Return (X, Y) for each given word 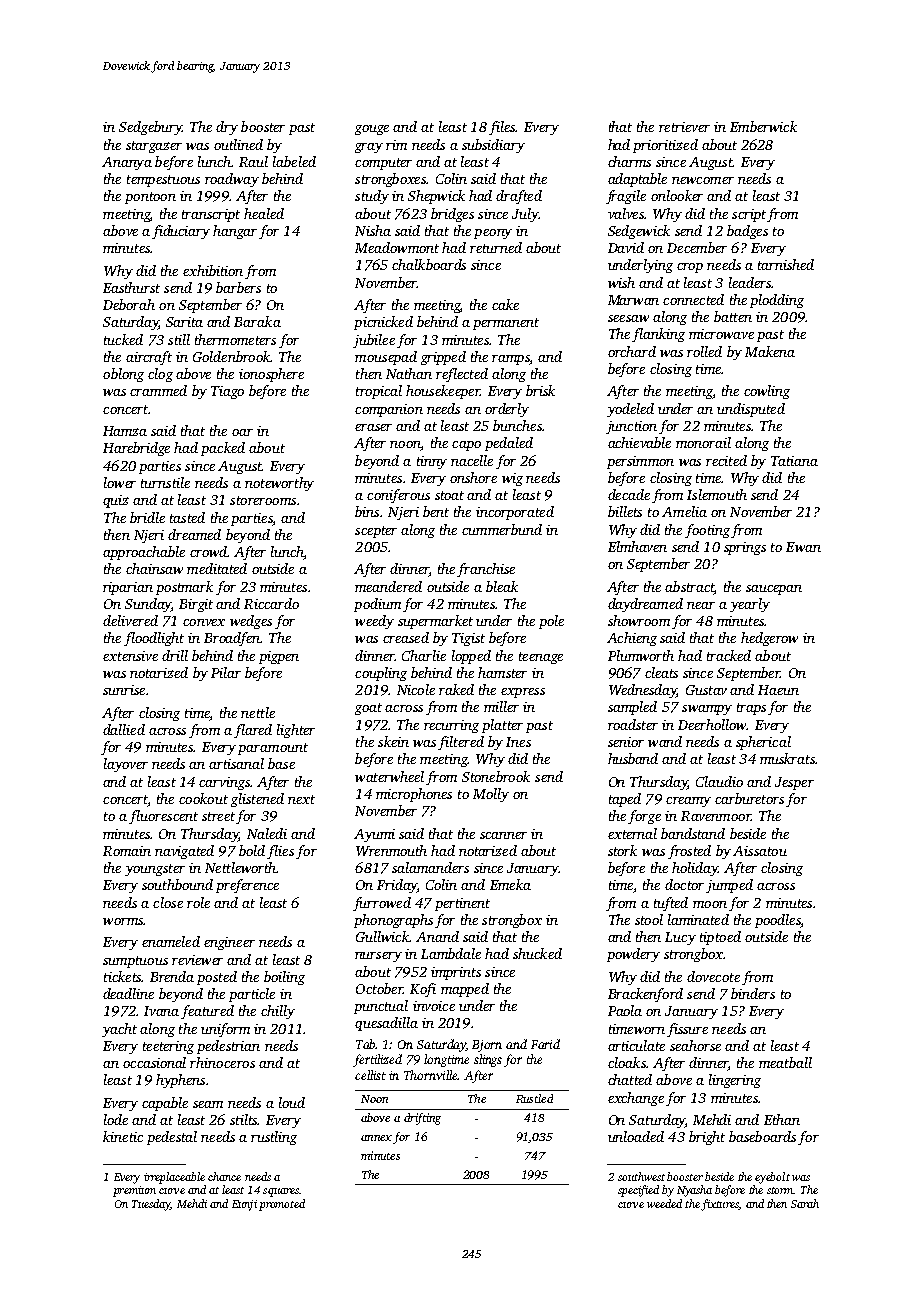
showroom (639, 620)
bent (436, 511)
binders (753, 993)
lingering (735, 1081)
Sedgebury (150, 128)
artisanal (236, 763)
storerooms (263, 500)
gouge (372, 130)
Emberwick (763, 126)
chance (224, 1176)
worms (123, 921)
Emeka (510, 884)
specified (638, 1191)
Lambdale (451, 953)
